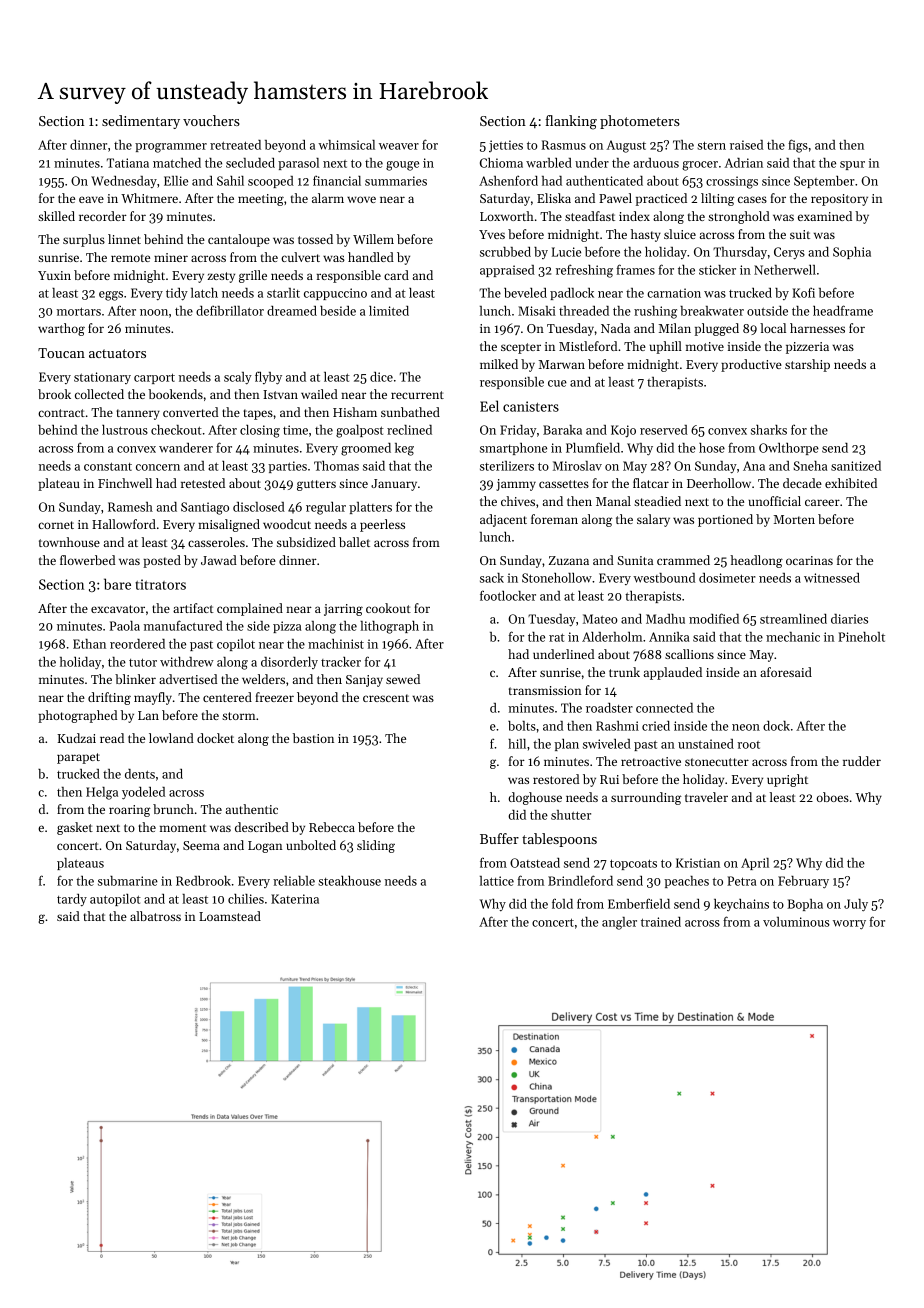 Image resolution: width=924 pixels, height=1308 pixels. Describe the element at coordinates (211, 120) in the image. I see `vouchers` at that location.
